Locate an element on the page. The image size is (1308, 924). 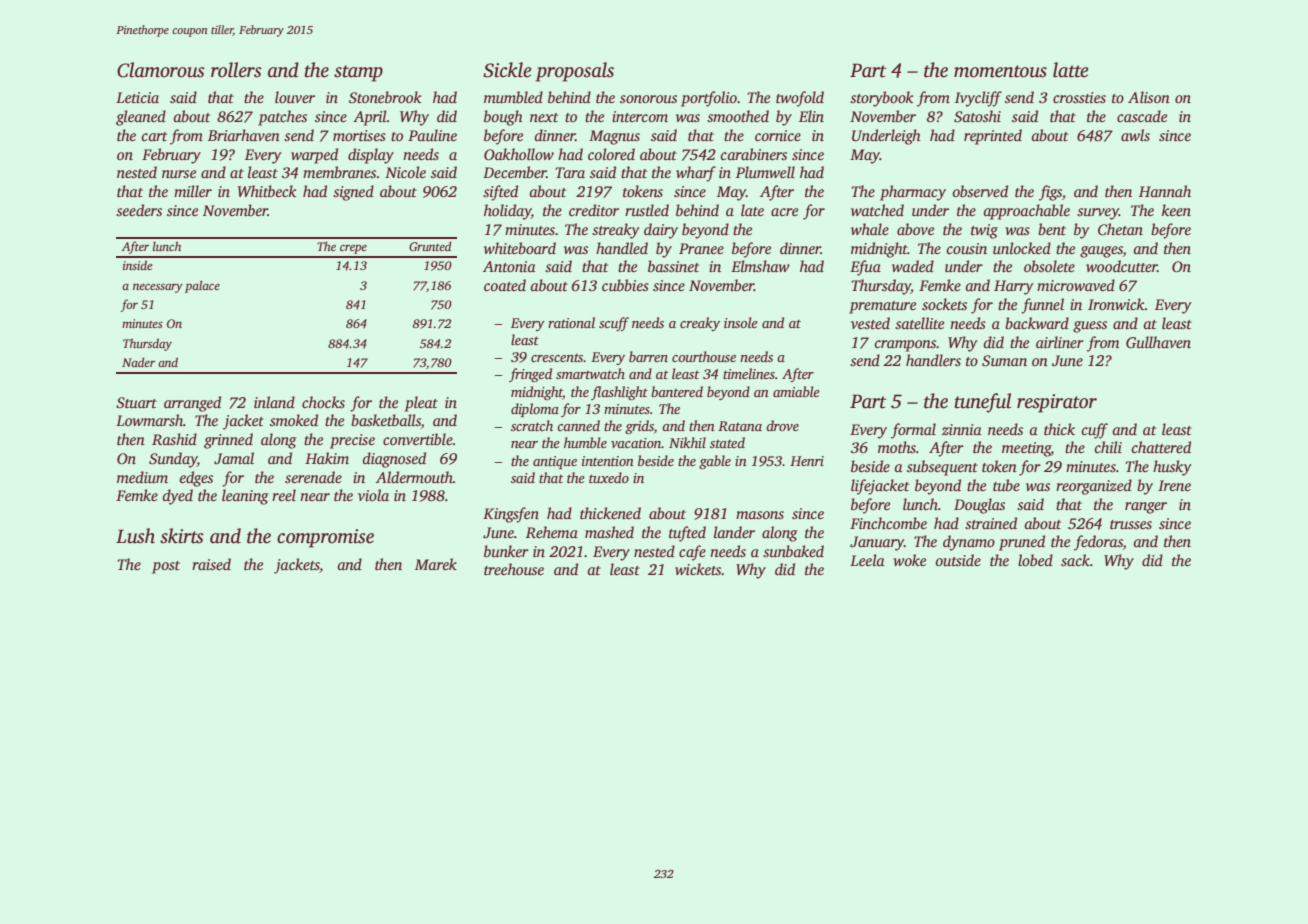
moths is located at coordinates (897, 447).
